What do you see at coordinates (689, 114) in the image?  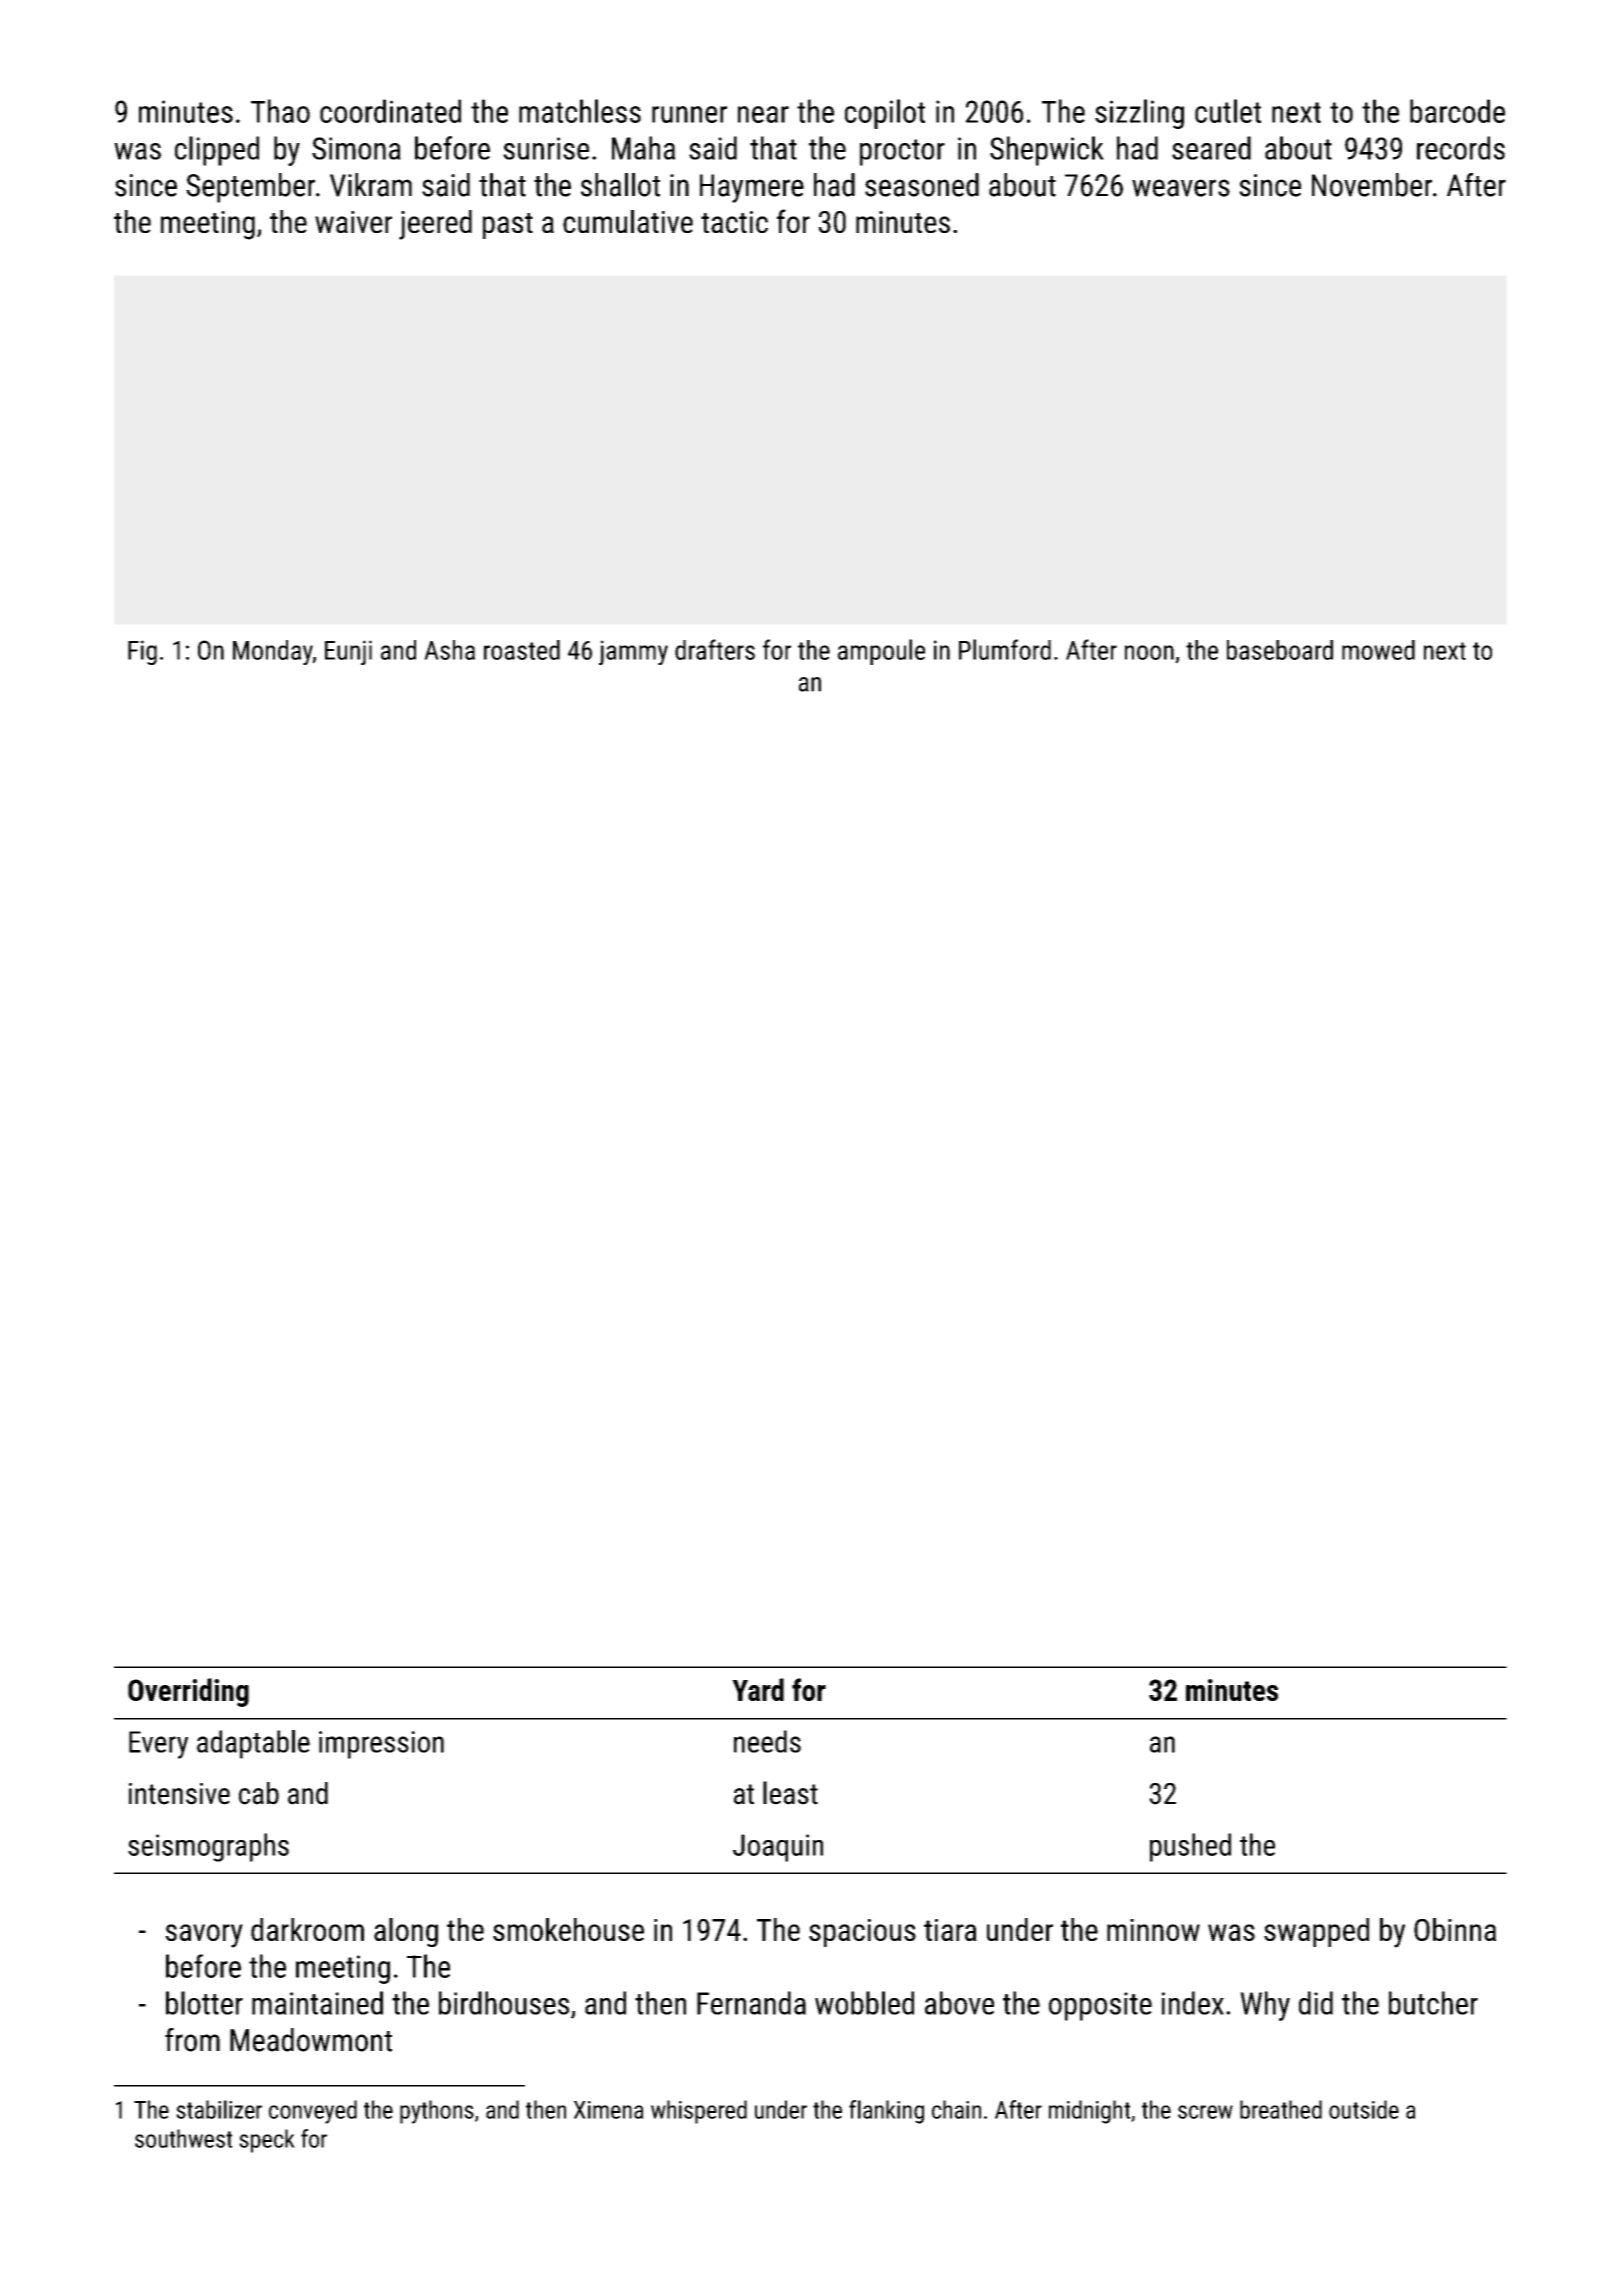 I see `runner` at bounding box center [689, 114].
